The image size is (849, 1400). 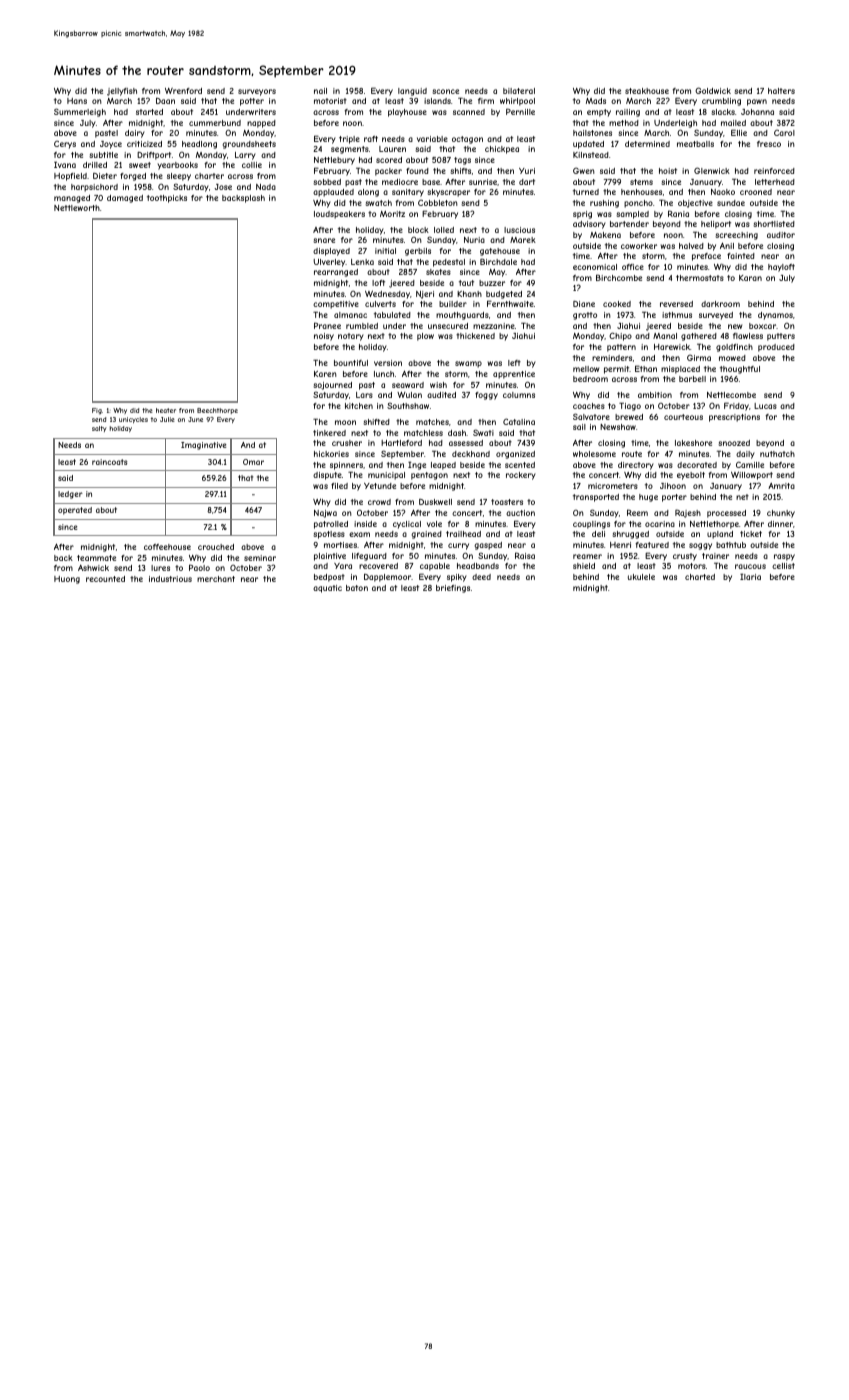 What do you see at coordinates (324, 337) in the screenshot?
I see `noisy` at bounding box center [324, 337].
